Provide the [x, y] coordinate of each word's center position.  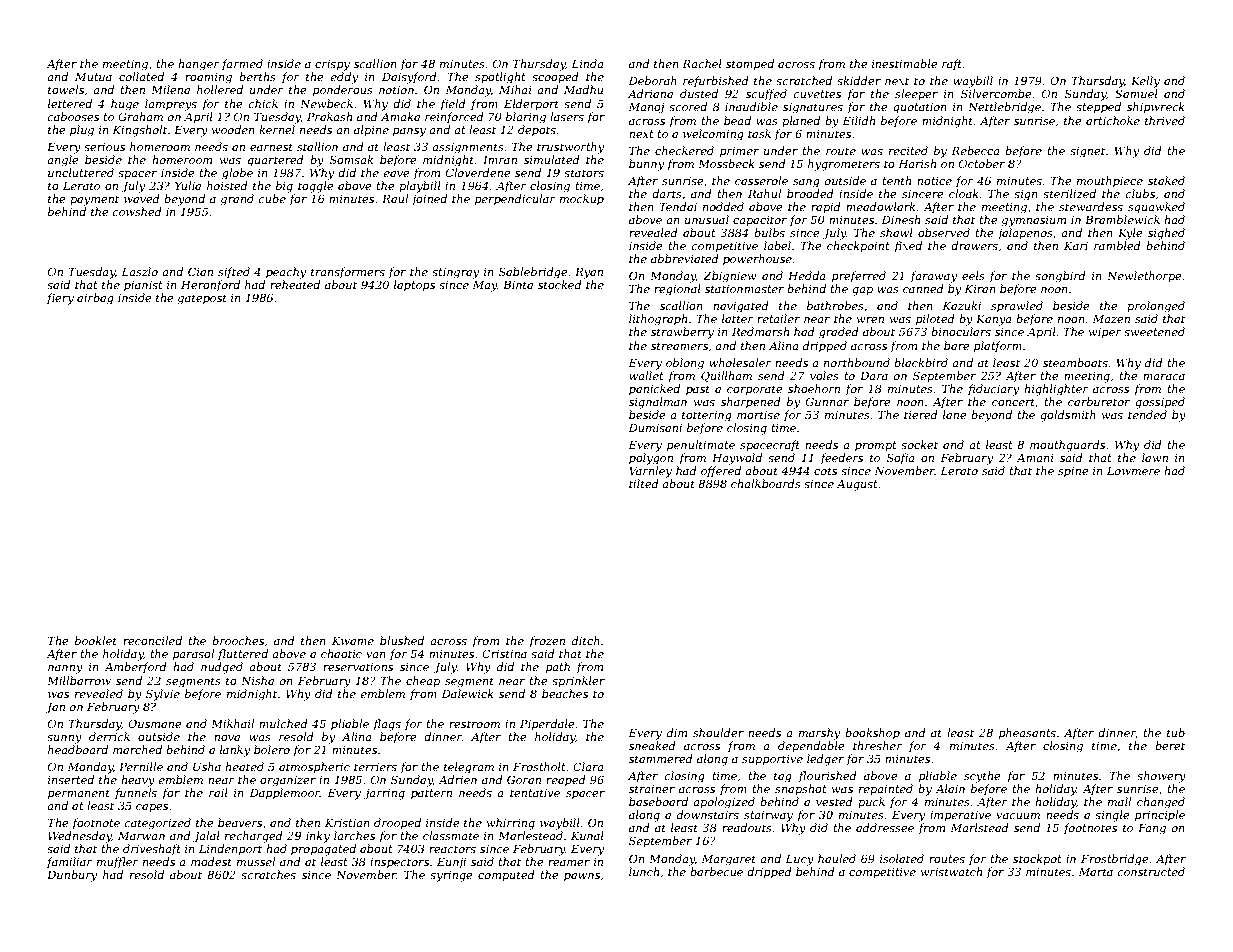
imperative [960, 816]
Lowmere [1133, 471]
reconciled [152, 640]
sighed [1166, 234]
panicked [654, 390]
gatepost [202, 299]
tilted [644, 483]
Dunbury [72, 876]
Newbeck [326, 103]
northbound [857, 362]
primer [739, 152]
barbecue [716, 871]
